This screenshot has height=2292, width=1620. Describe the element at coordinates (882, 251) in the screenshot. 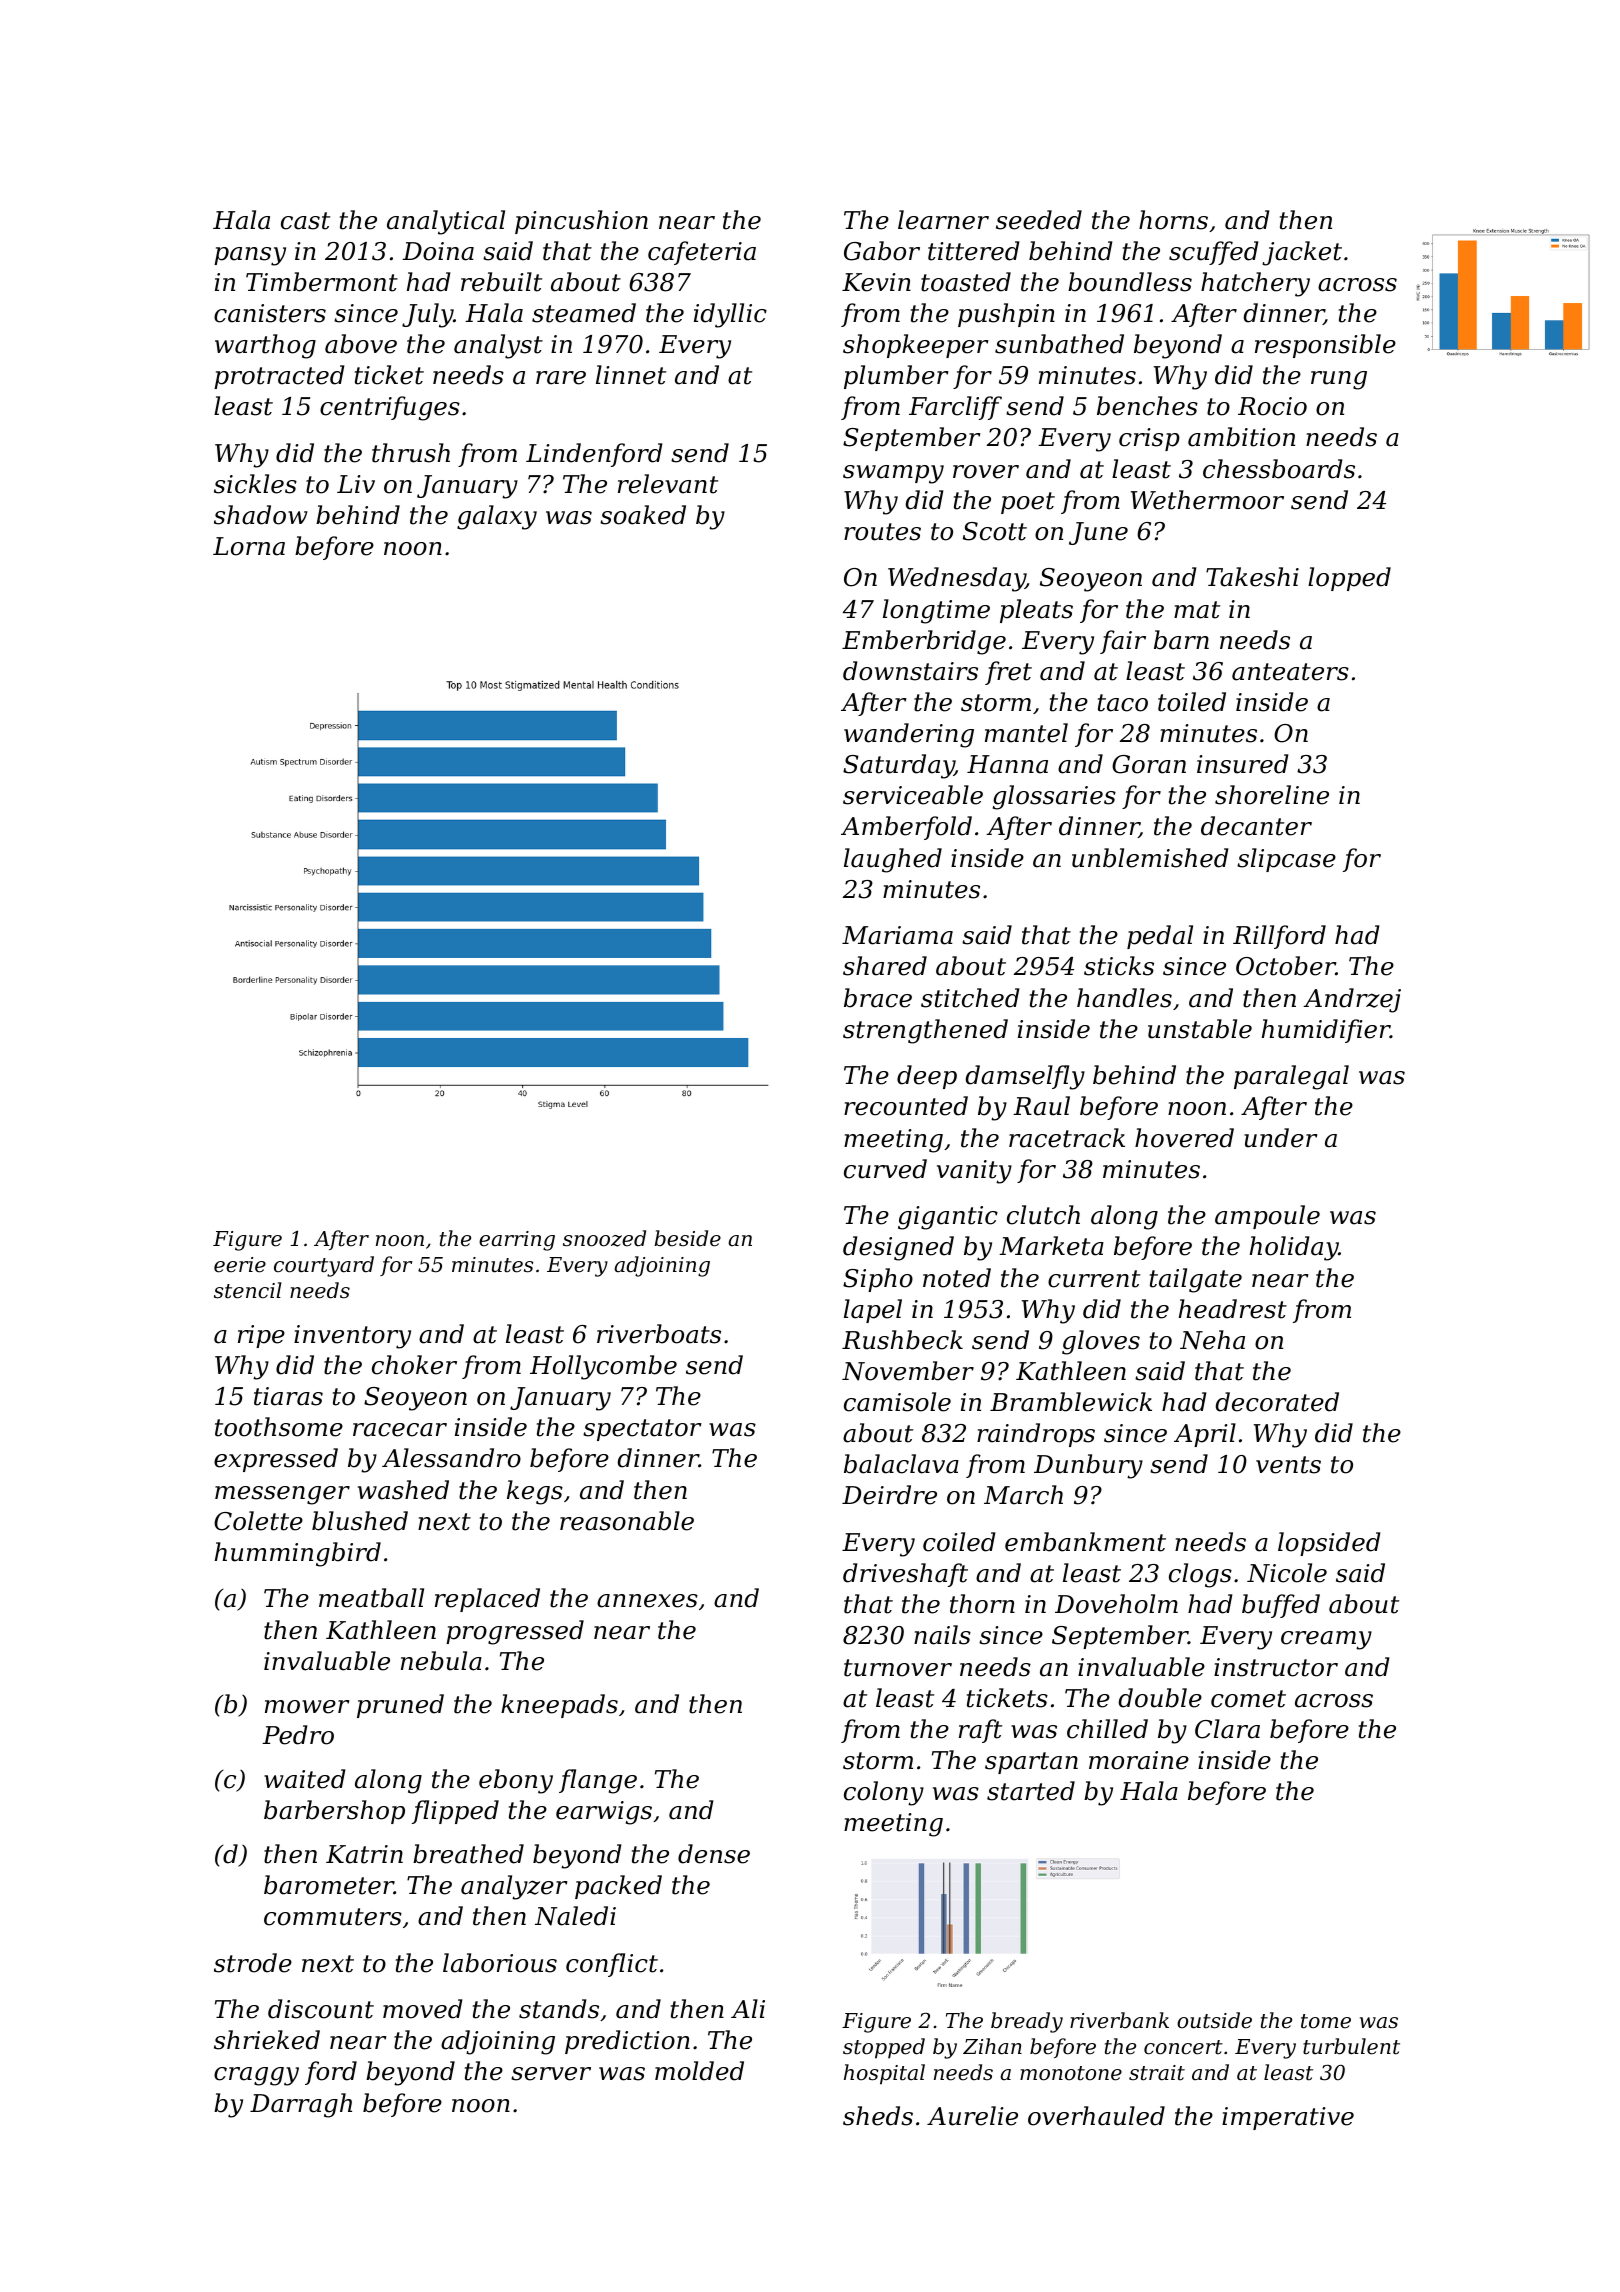

I see `Gabor` at that location.
